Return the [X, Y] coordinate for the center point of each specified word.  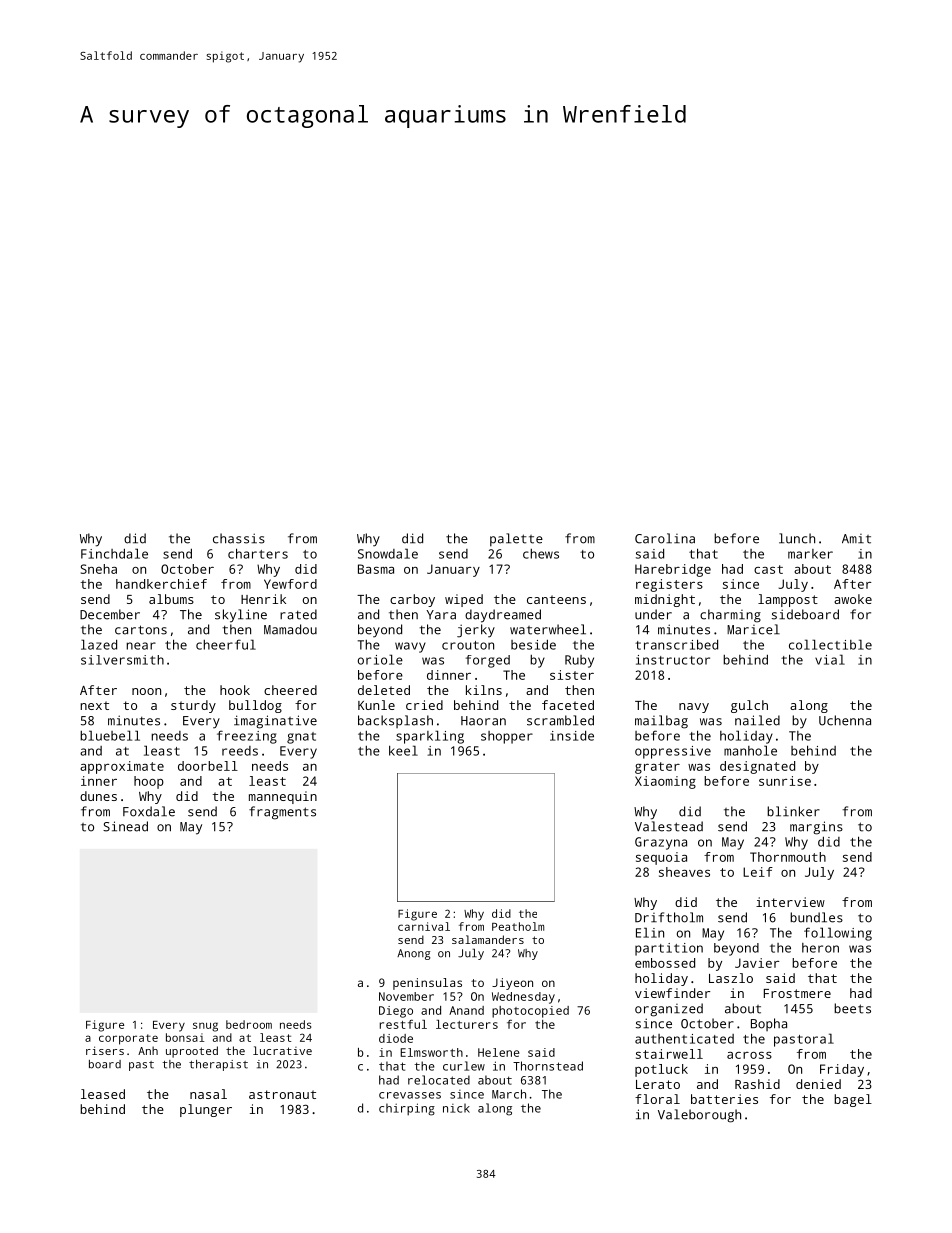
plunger [206, 1110]
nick [456, 1108]
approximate [122, 767]
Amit [856, 539]
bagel [853, 1100]
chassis [239, 538]
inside [572, 736]
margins [816, 828]
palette [516, 540]
